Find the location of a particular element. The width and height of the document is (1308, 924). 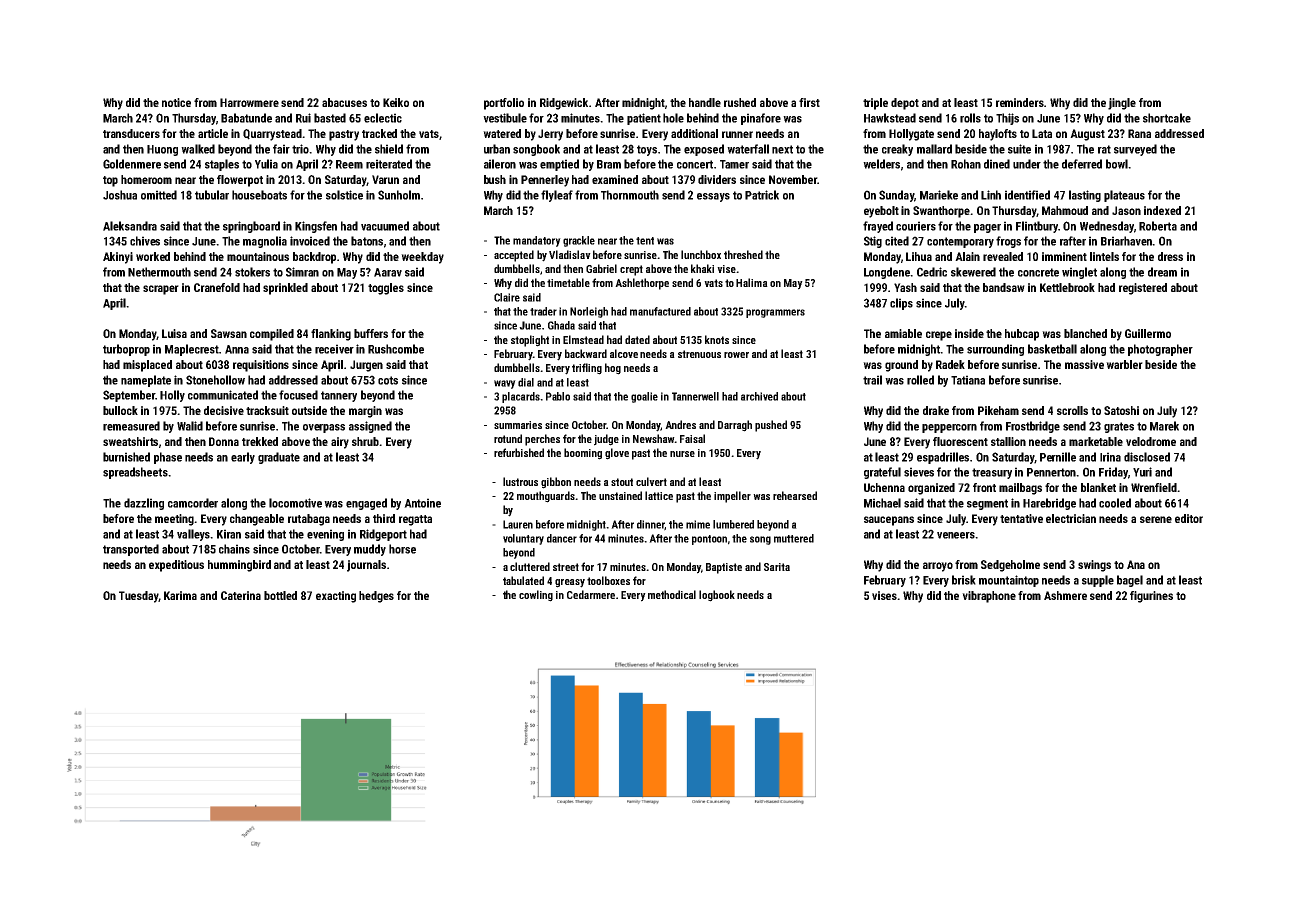

trader is located at coordinates (543, 311).
